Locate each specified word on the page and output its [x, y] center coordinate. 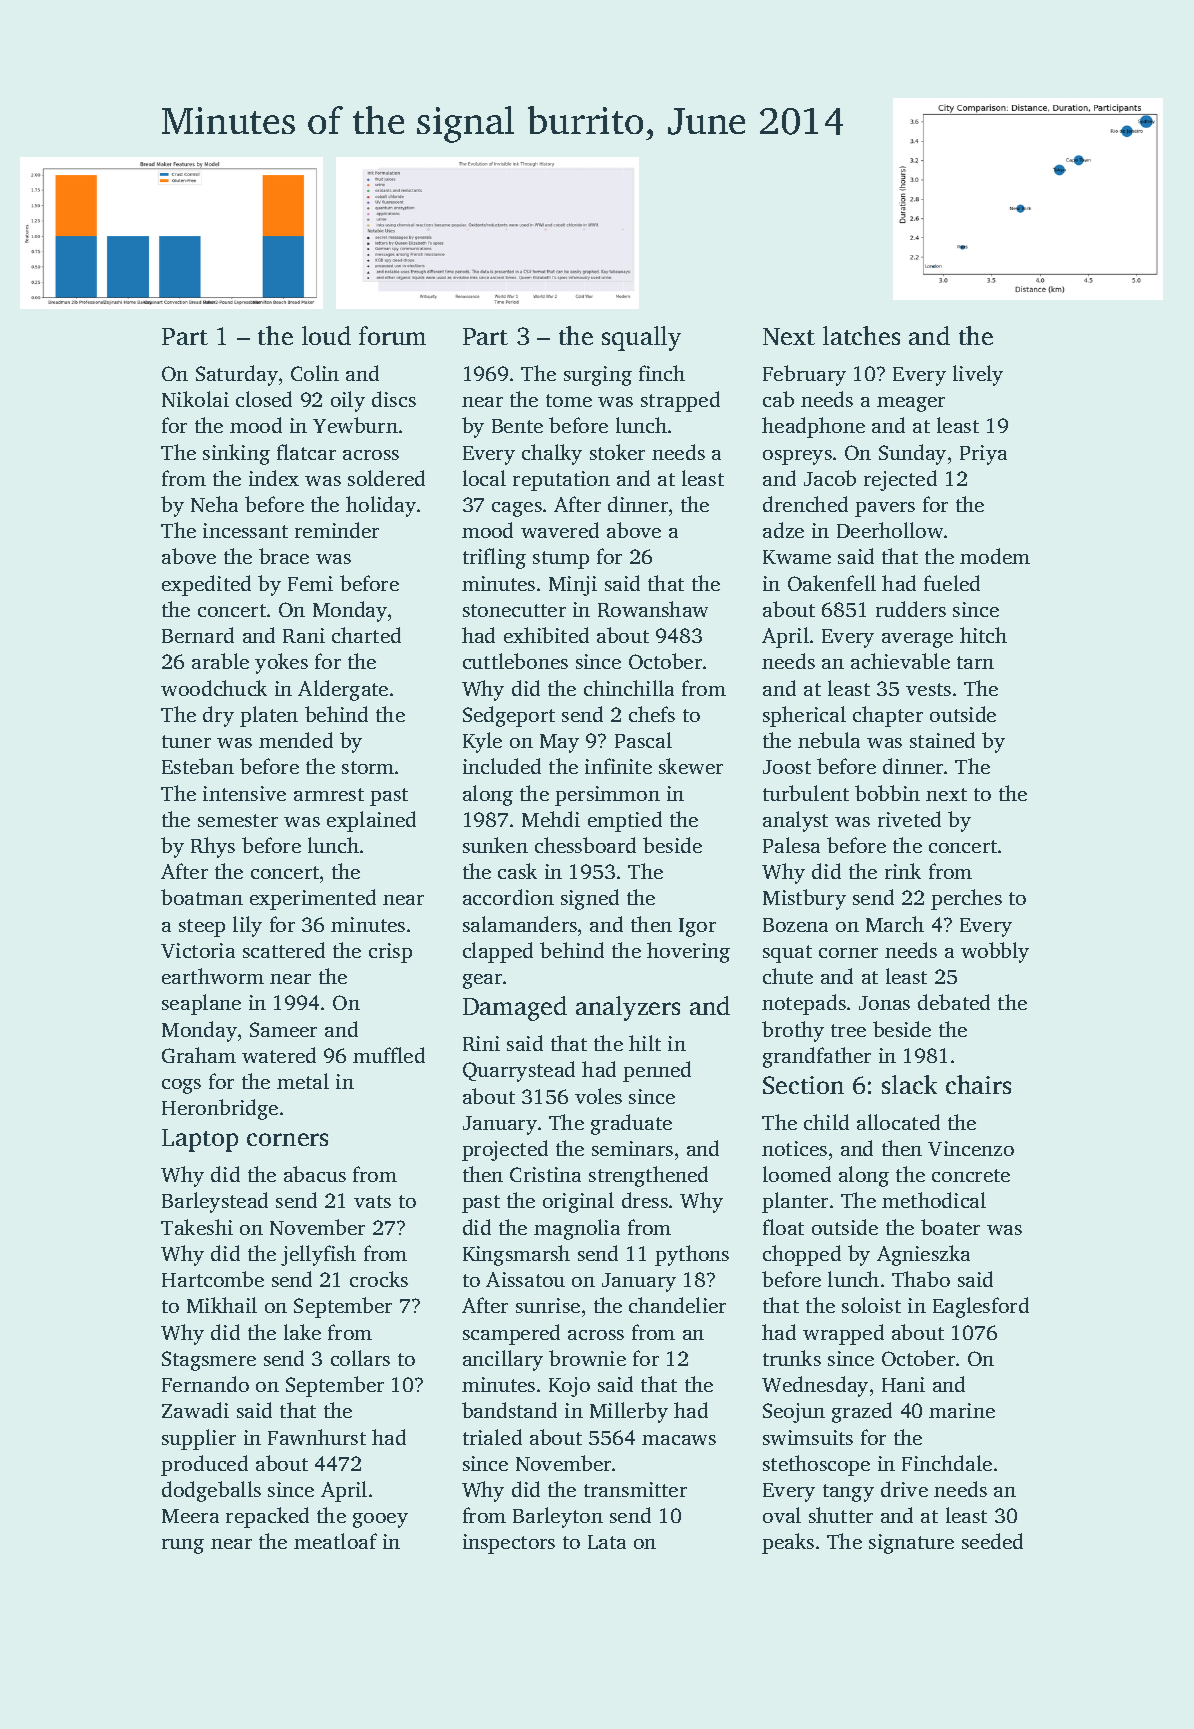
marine [962, 1410]
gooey [380, 1520]
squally [641, 338]
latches [861, 335]
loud [326, 335]
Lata [607, 1542]
